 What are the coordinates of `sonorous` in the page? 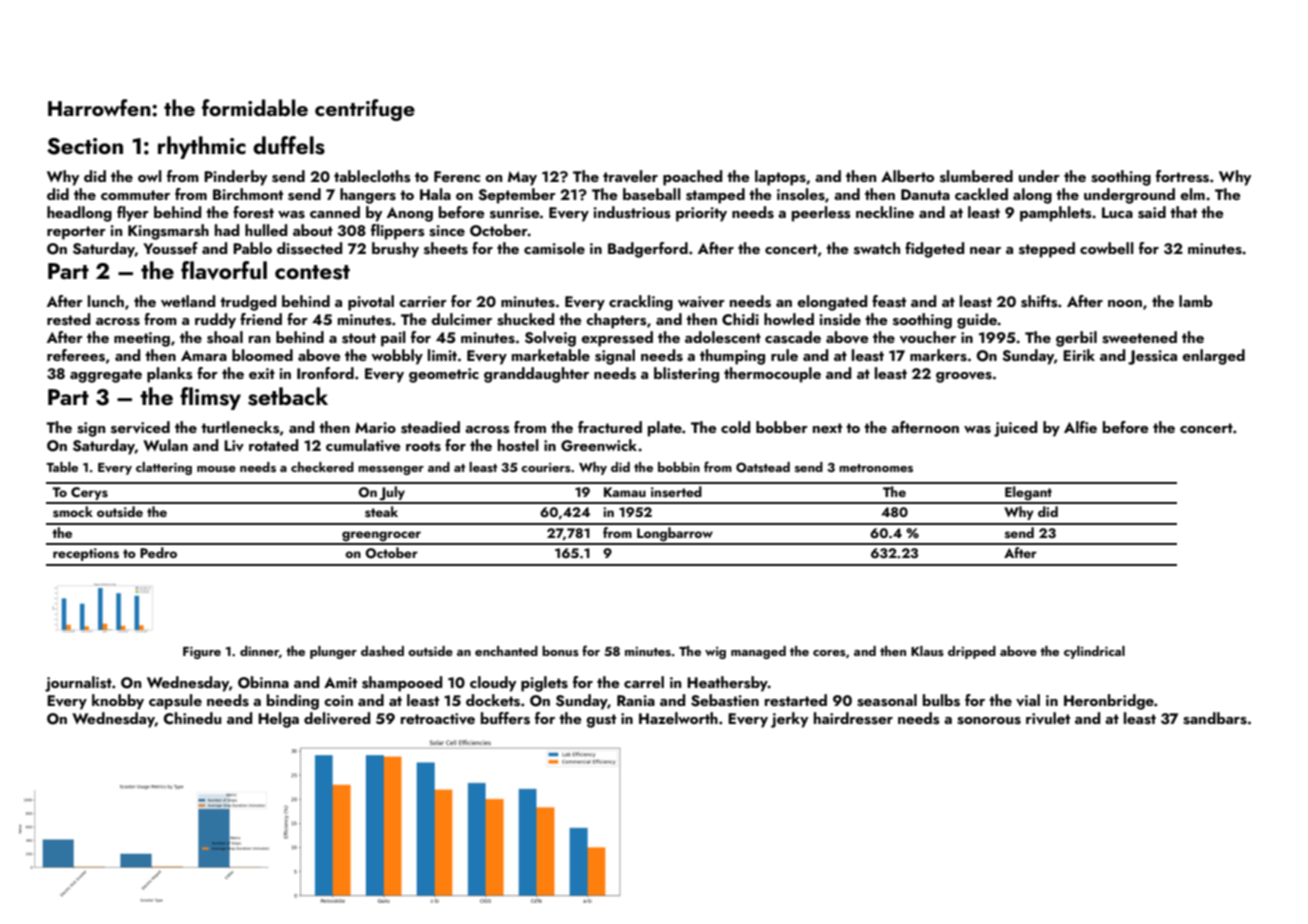 It's located at (989, 721).
